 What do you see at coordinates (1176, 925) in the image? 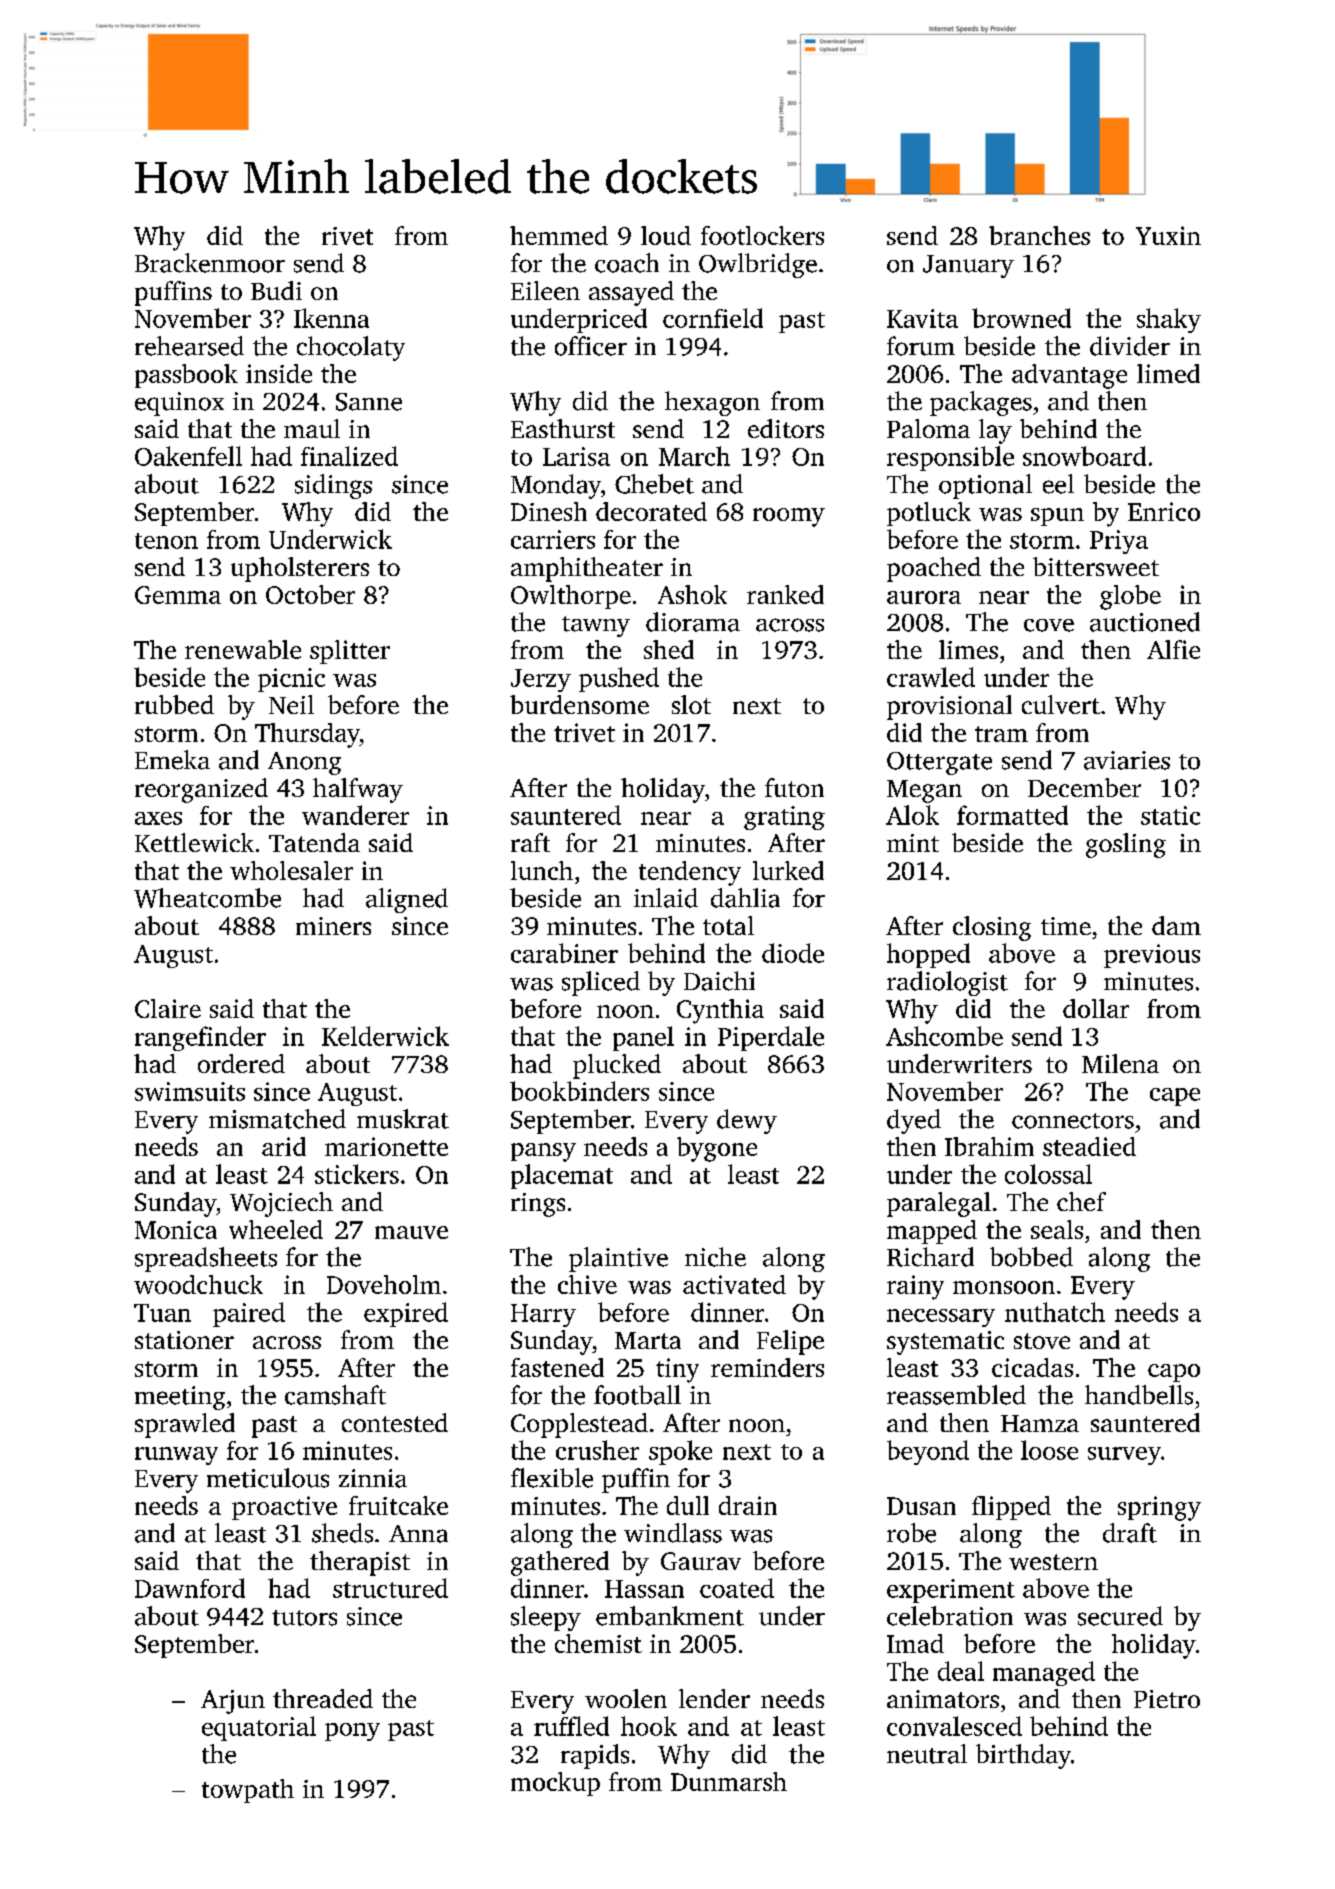
I see `dam` at bounding box center [1176, 925].
